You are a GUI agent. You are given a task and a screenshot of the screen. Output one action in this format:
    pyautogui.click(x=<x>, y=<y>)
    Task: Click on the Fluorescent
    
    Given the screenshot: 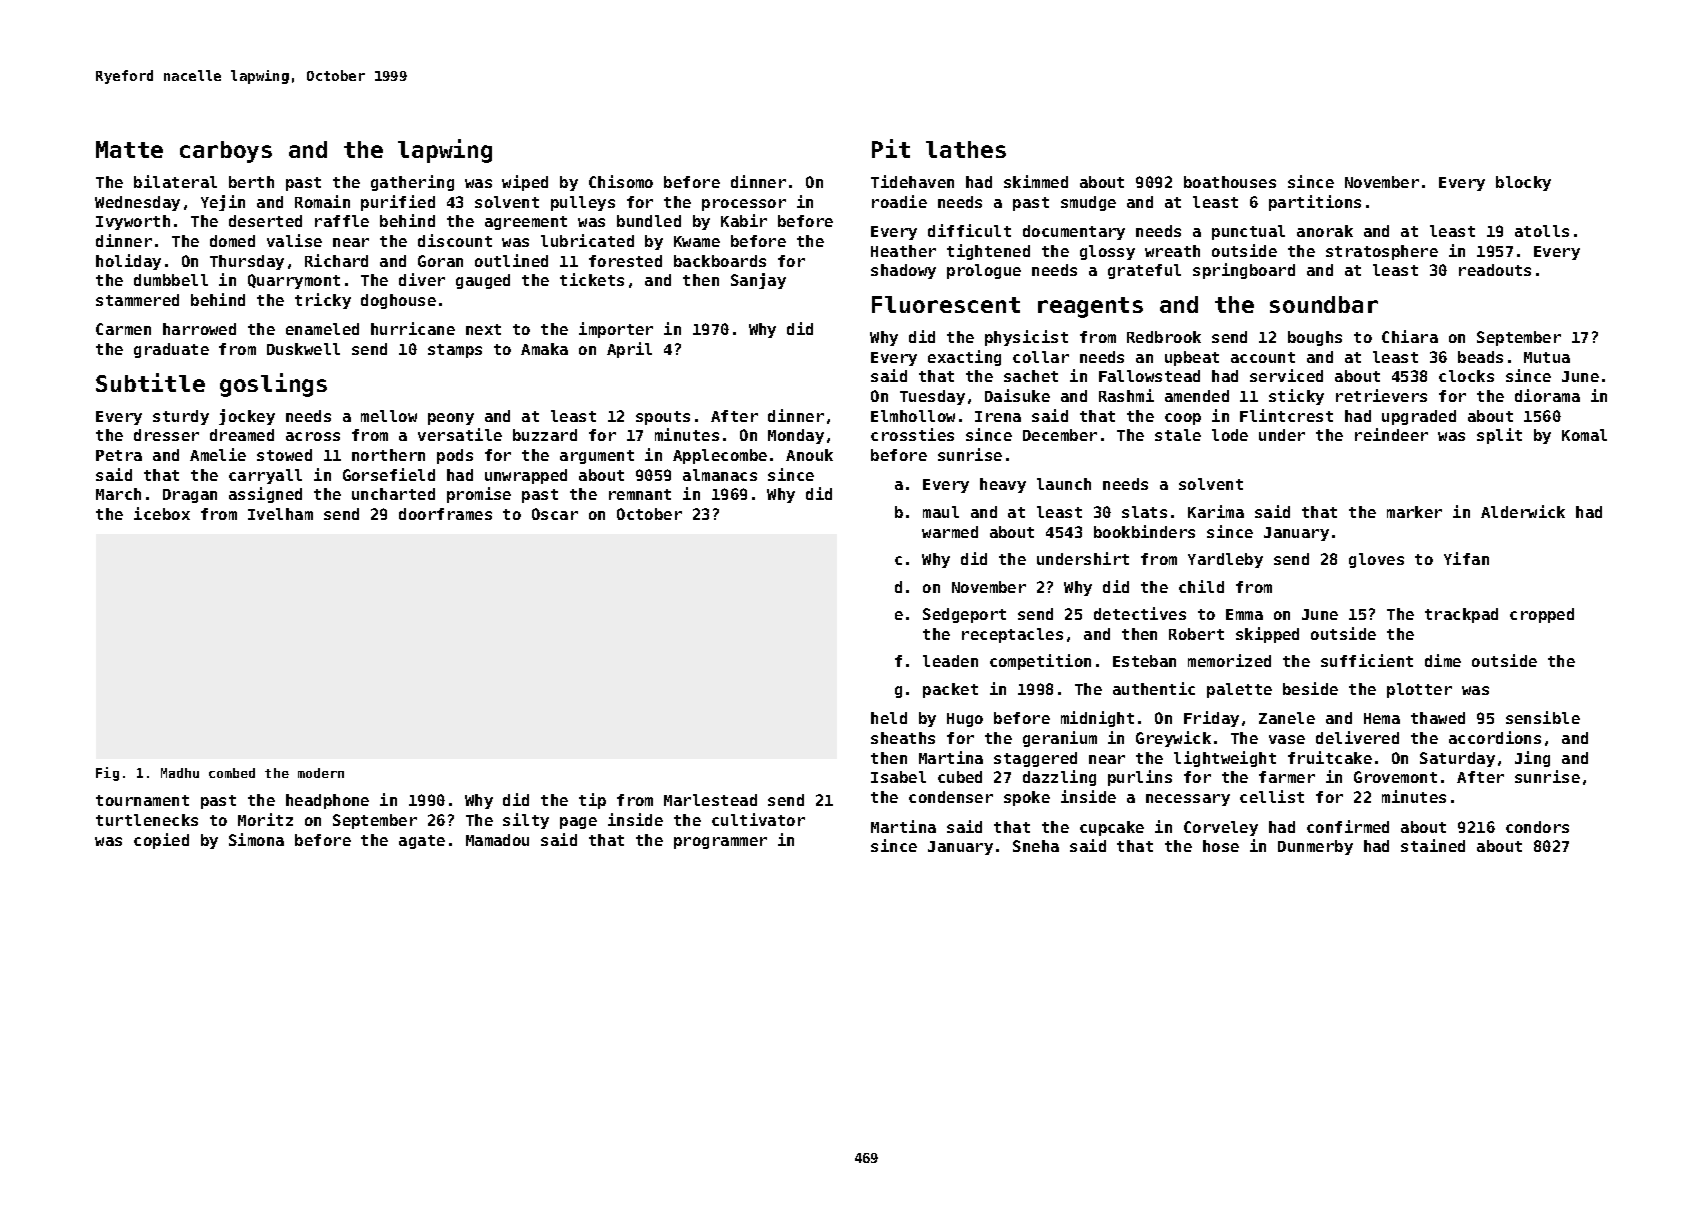 What is the action you would take?
    pyautogui.click(x=946, y=304)
